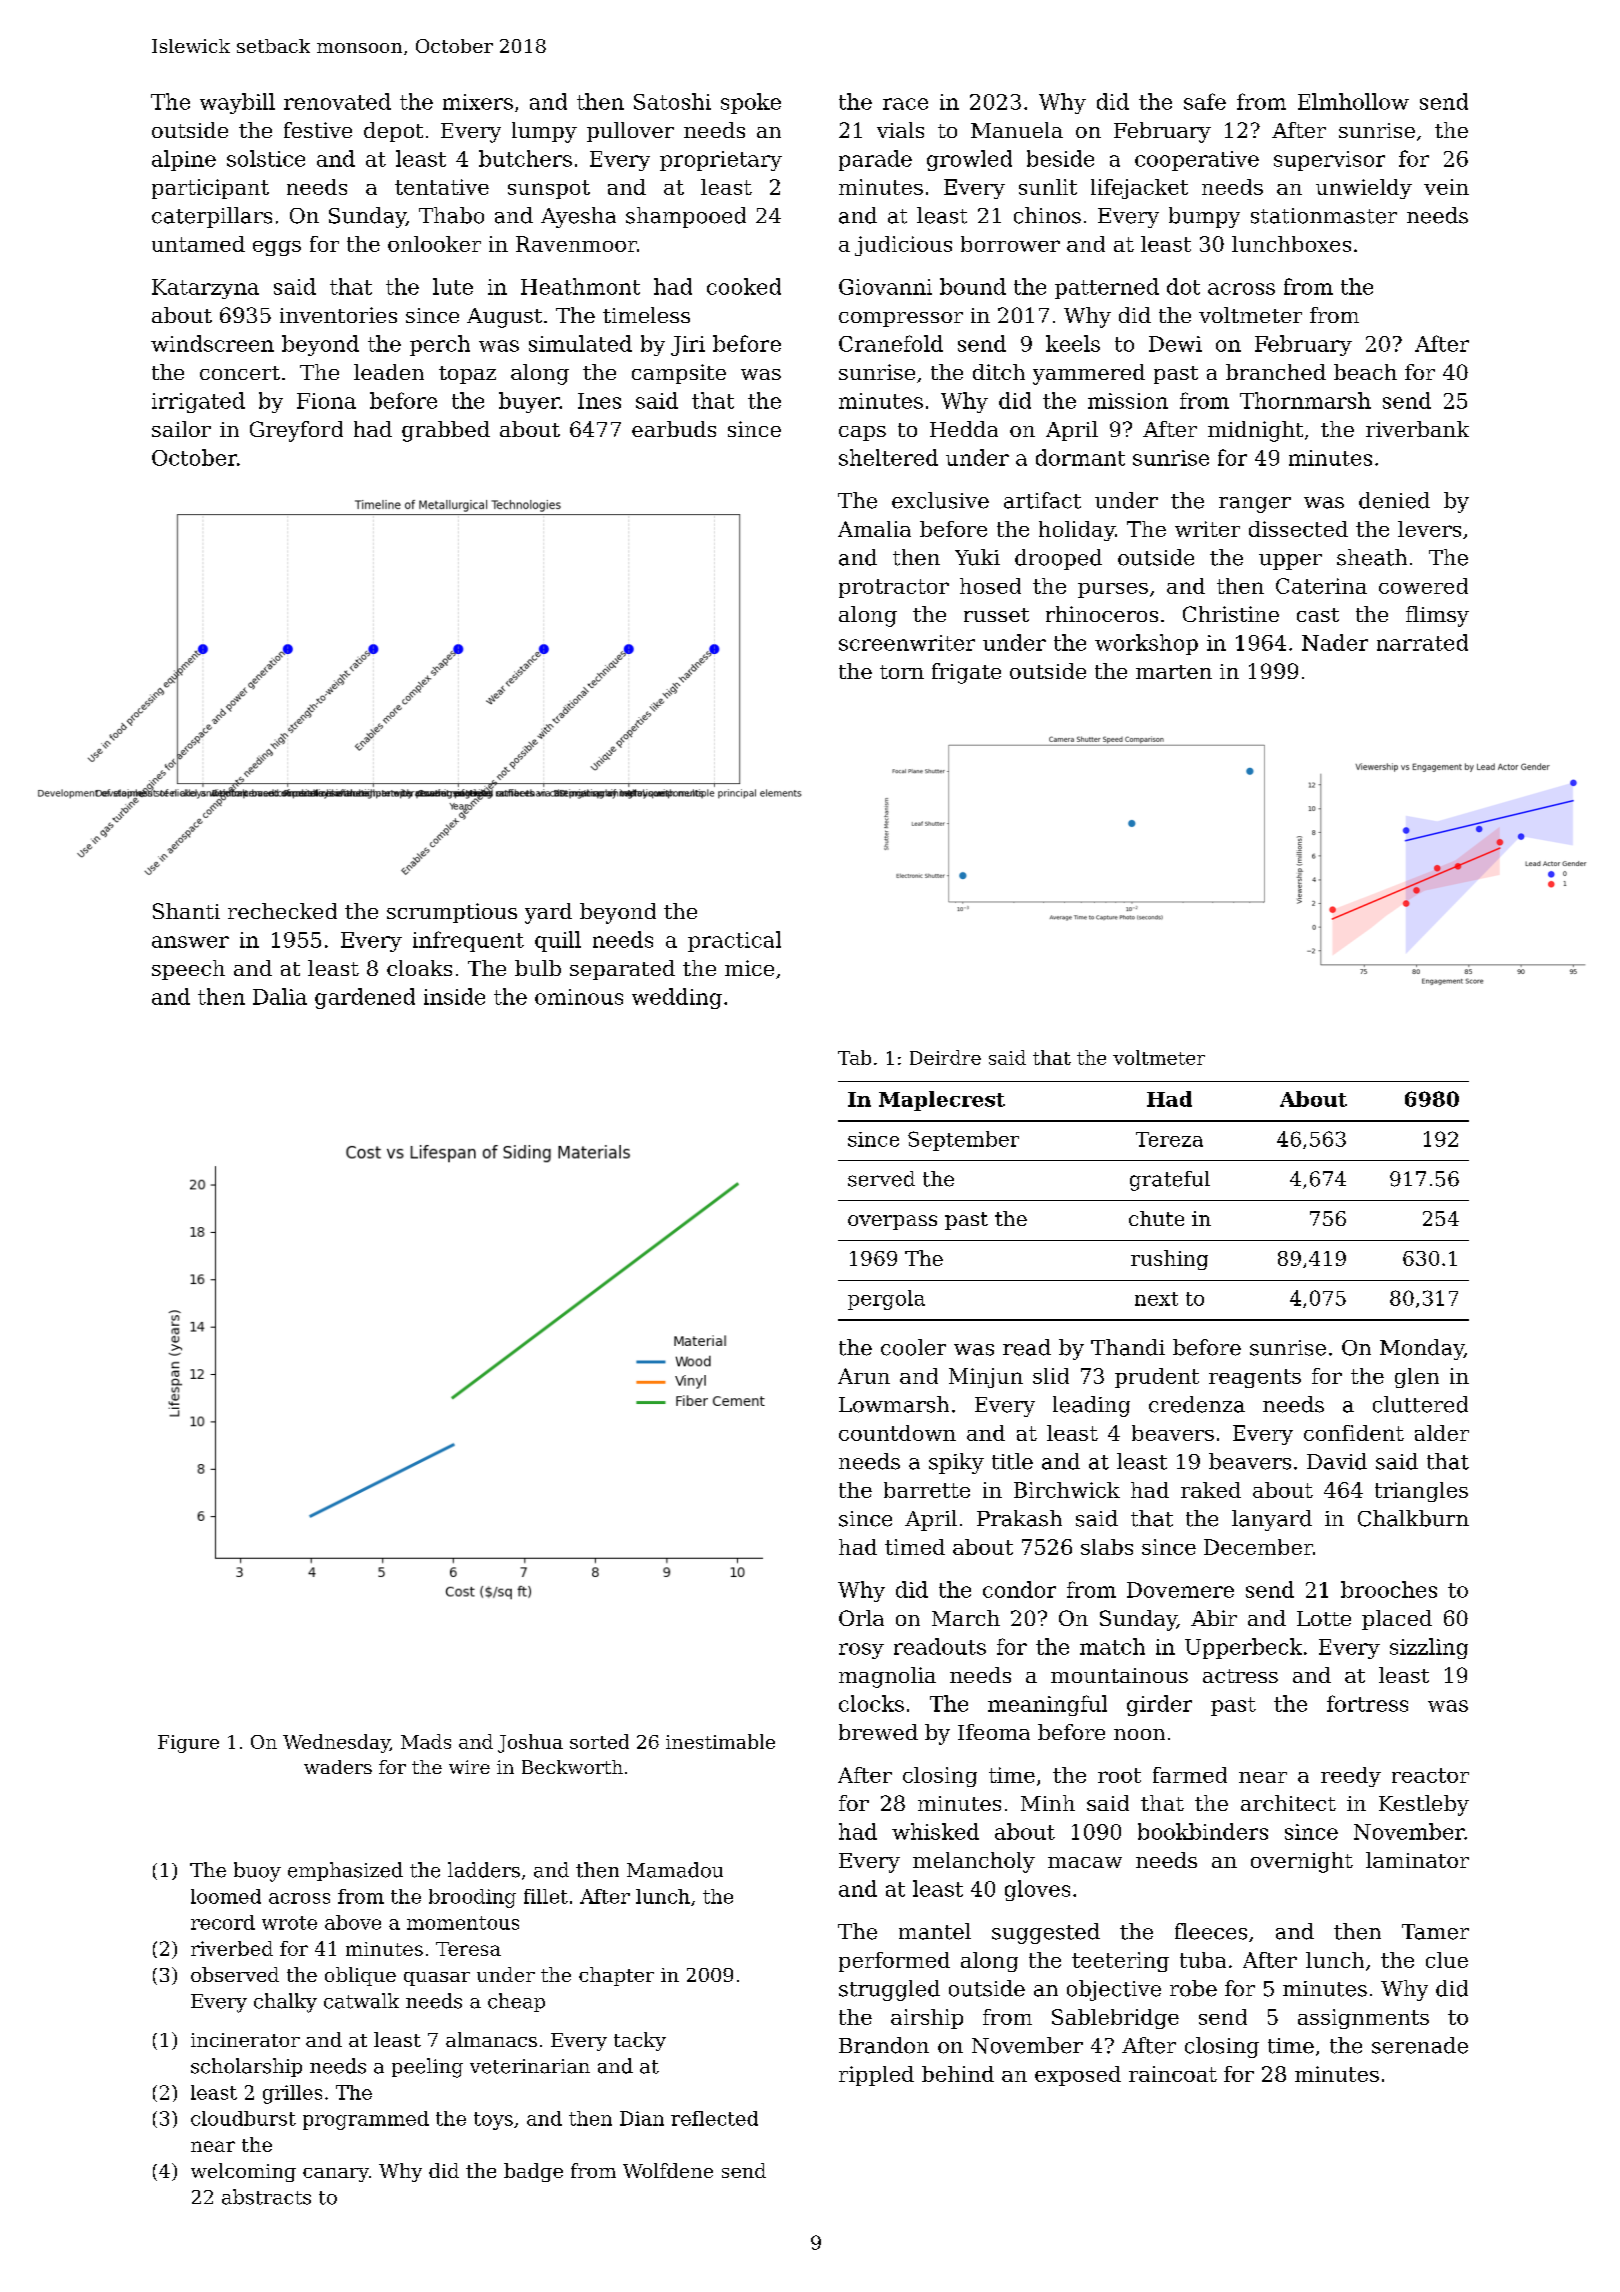 This image has width=1620, height=2292. What do you see at coordinates (186, 911) in the image?
I see `Shanti` at bounding box center [186, 911].
